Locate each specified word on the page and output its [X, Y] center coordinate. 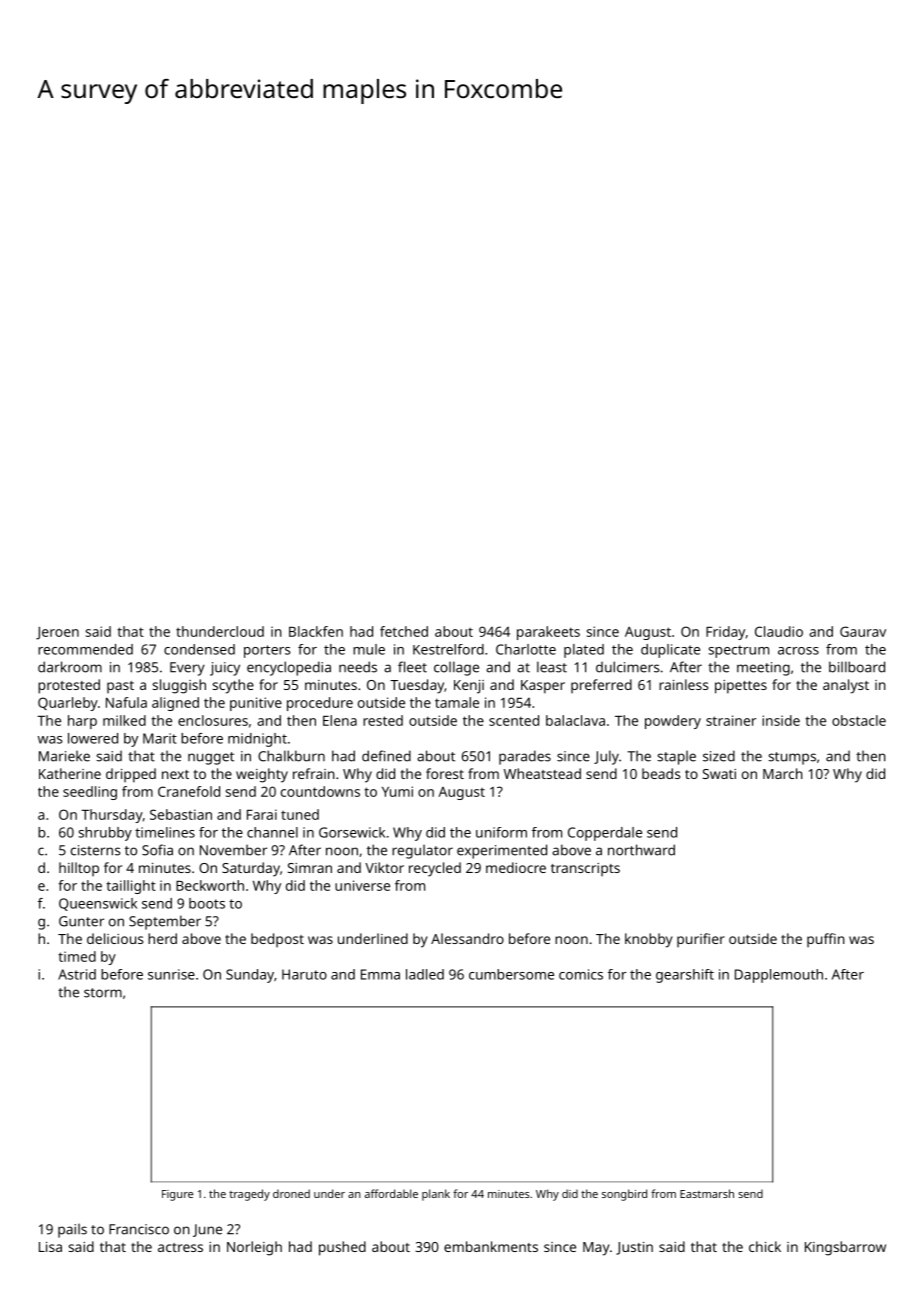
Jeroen [57, 633]
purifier [701, 940]
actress [180, 1247]
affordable [391, 1193]
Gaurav [863, 631]
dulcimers [627, 667]
